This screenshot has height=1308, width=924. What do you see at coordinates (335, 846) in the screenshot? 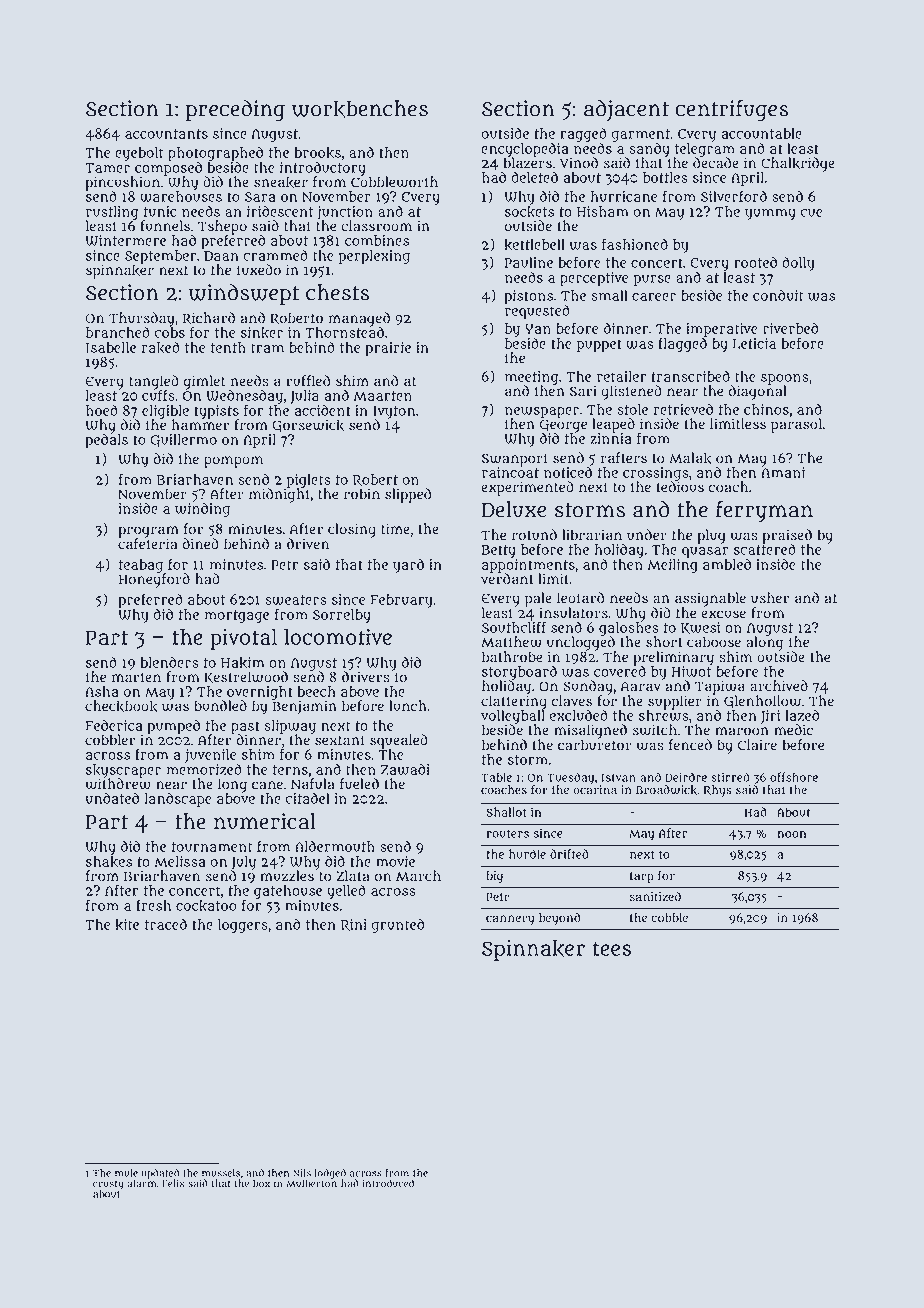
I see `Aldermouth` at bounding box center [335, 846].
